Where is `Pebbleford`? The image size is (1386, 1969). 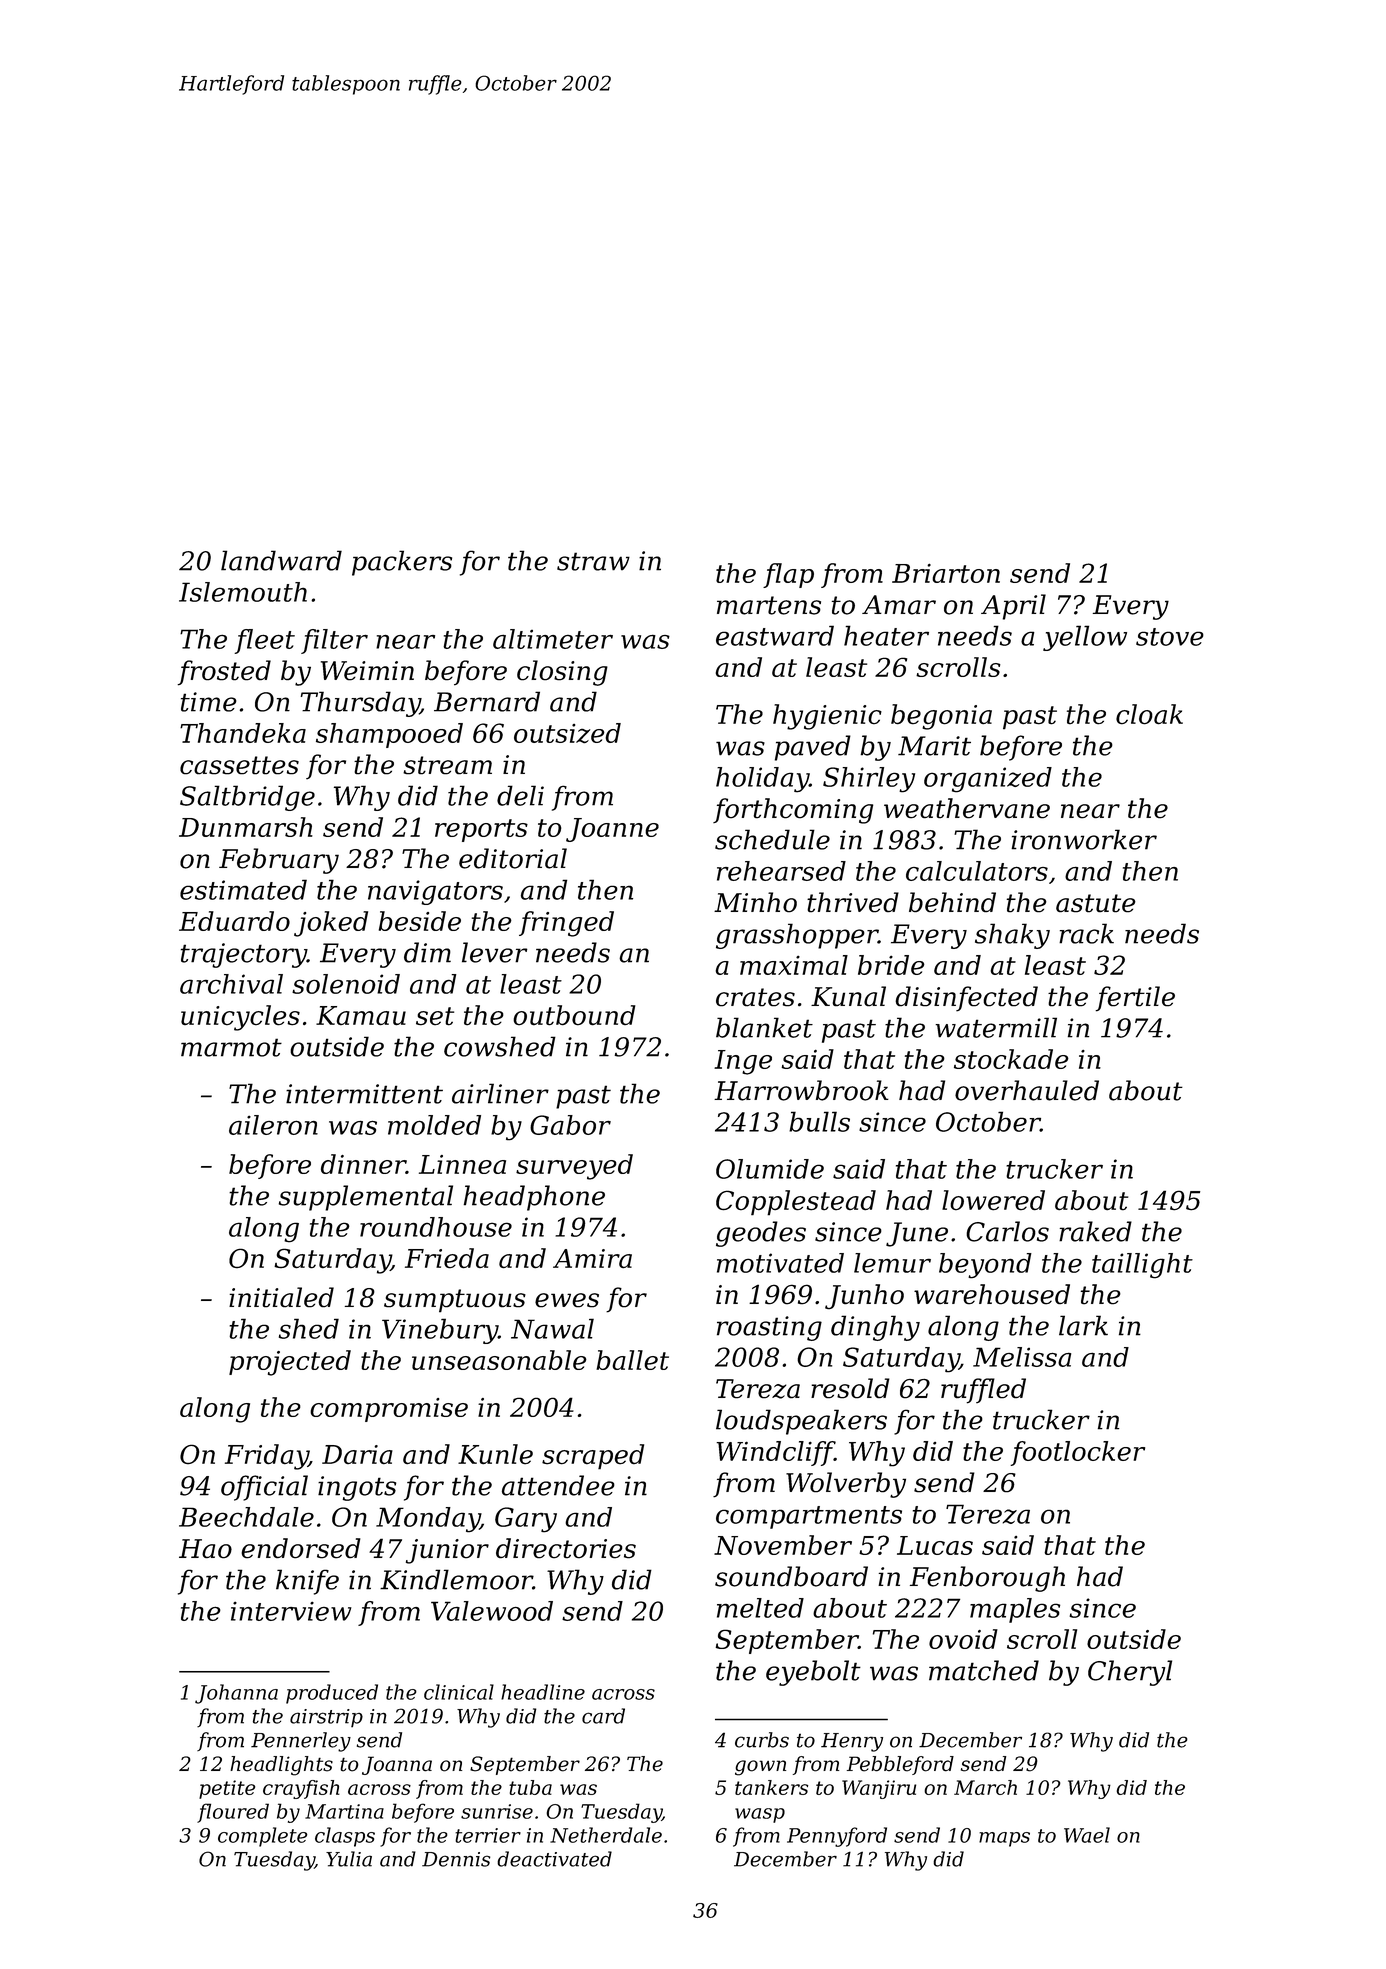 Pebbleford is located at coordinates (900, 1765).
